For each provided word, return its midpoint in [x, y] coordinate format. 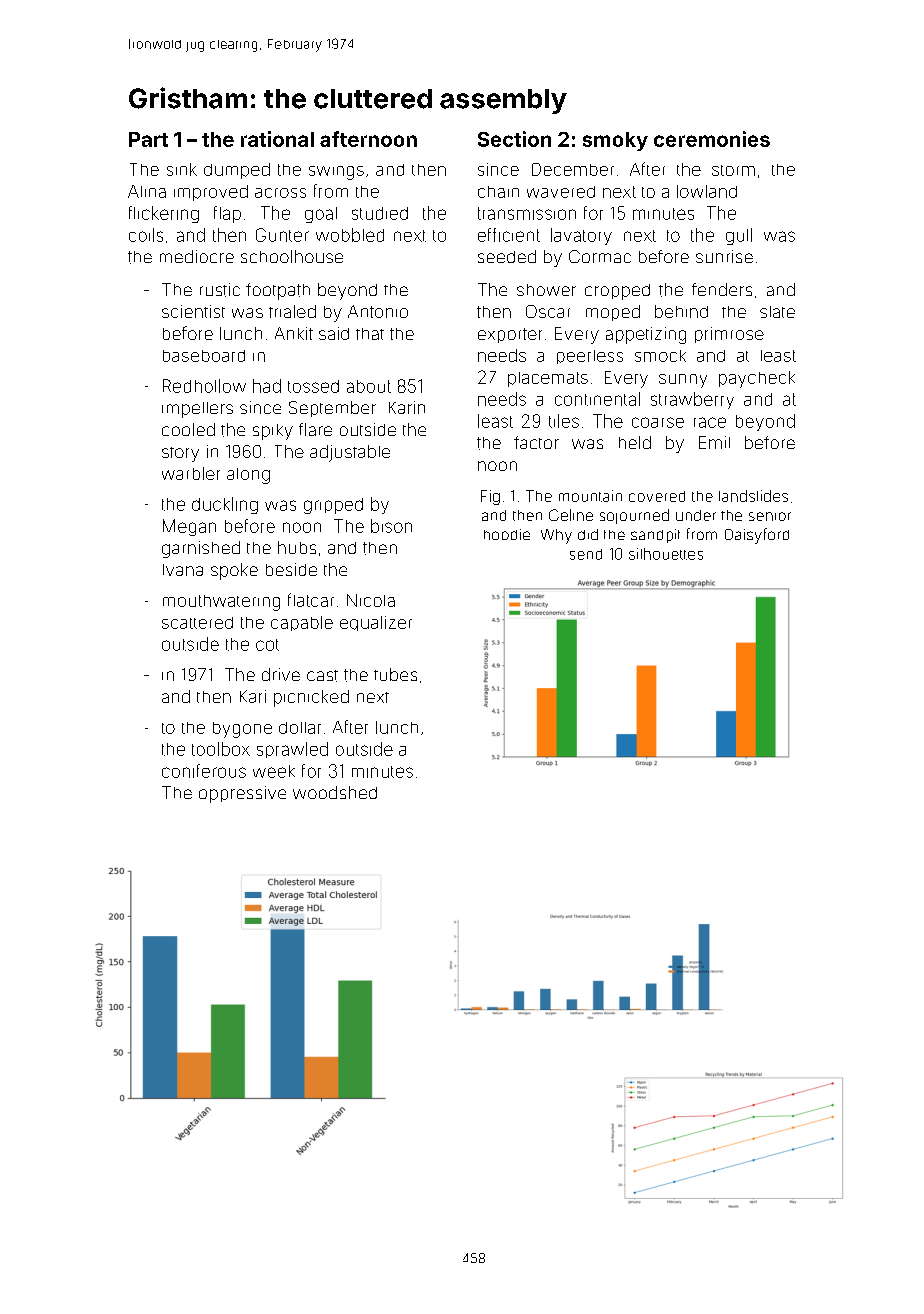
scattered [197, 623]
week [274, 771]
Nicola [371, 600]
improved [211, 193]
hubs [297, 547]
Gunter [282, 235]
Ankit [294, 333]
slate [777, 312]
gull [739, 236]
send [586, 554]
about [369, 386]
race [710, 422]
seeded [507, 256]
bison [391, 526]
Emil [714, 442]
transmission [527, 213]
